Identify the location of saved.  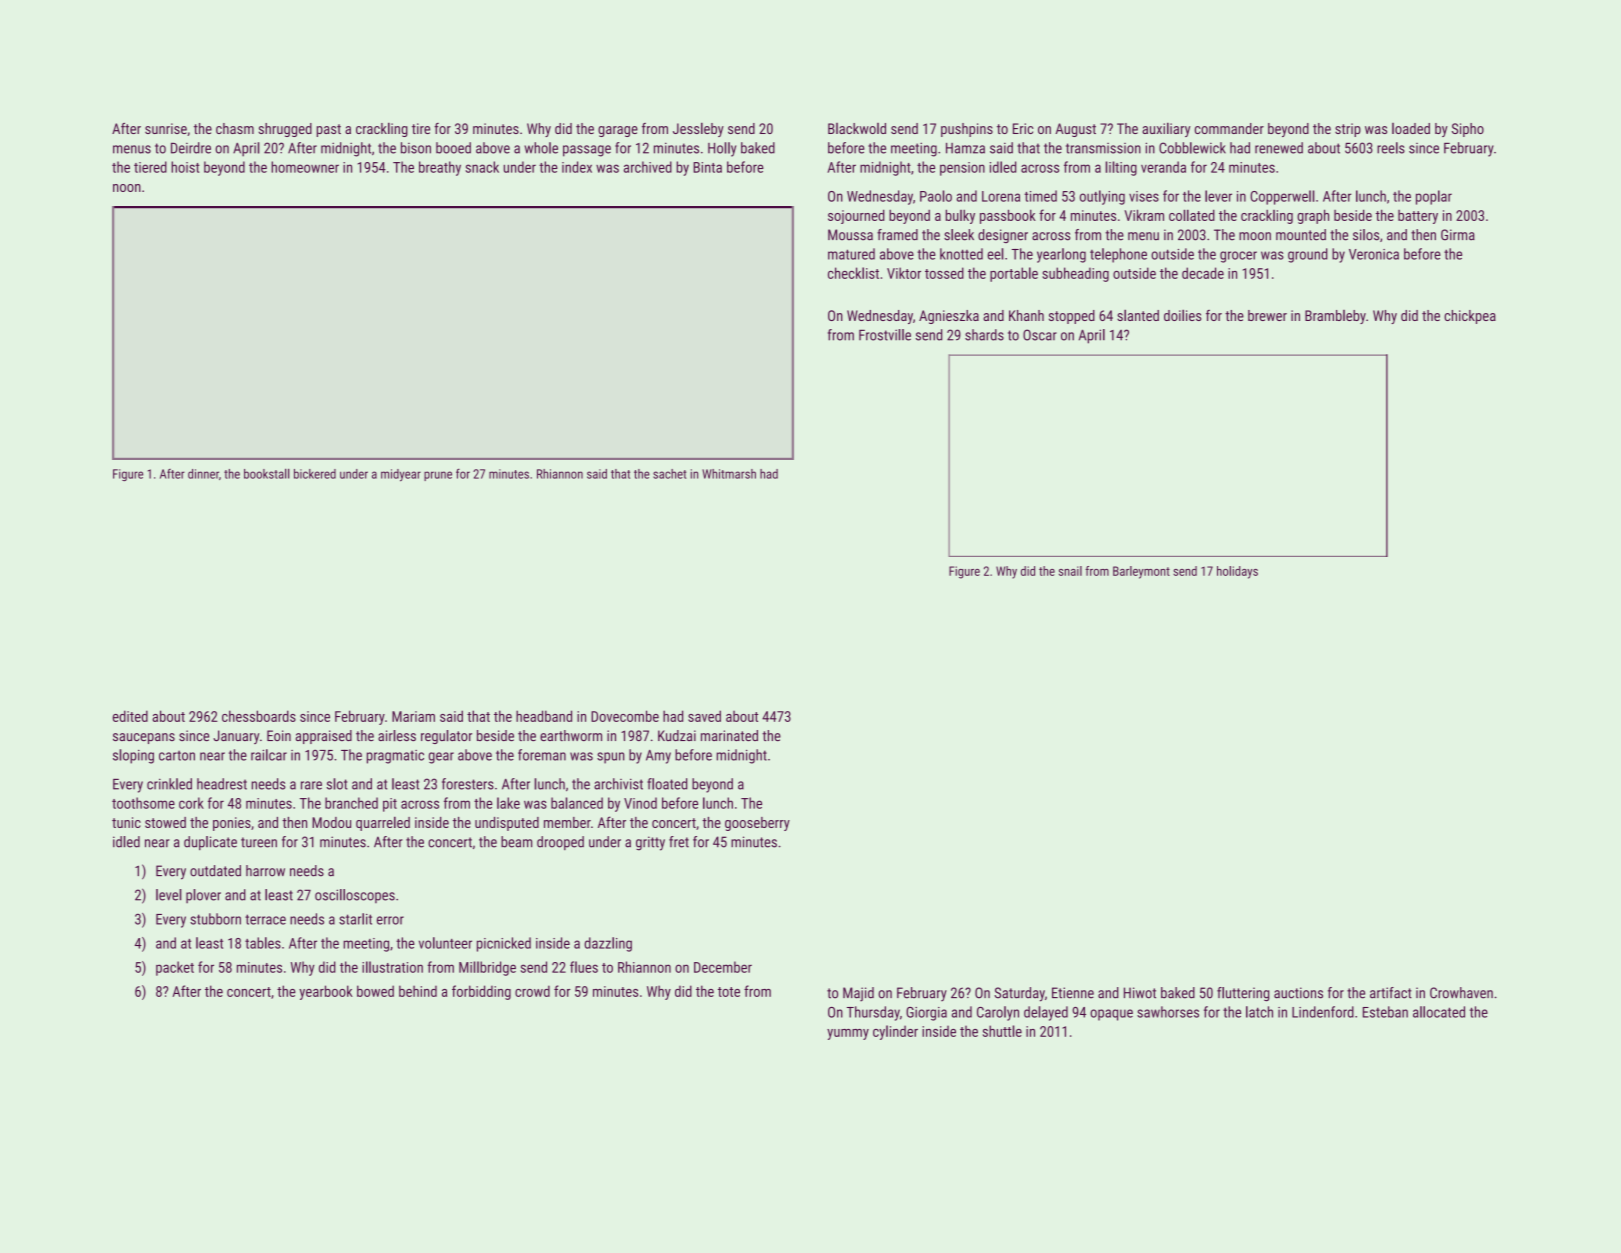
(704, 716).
